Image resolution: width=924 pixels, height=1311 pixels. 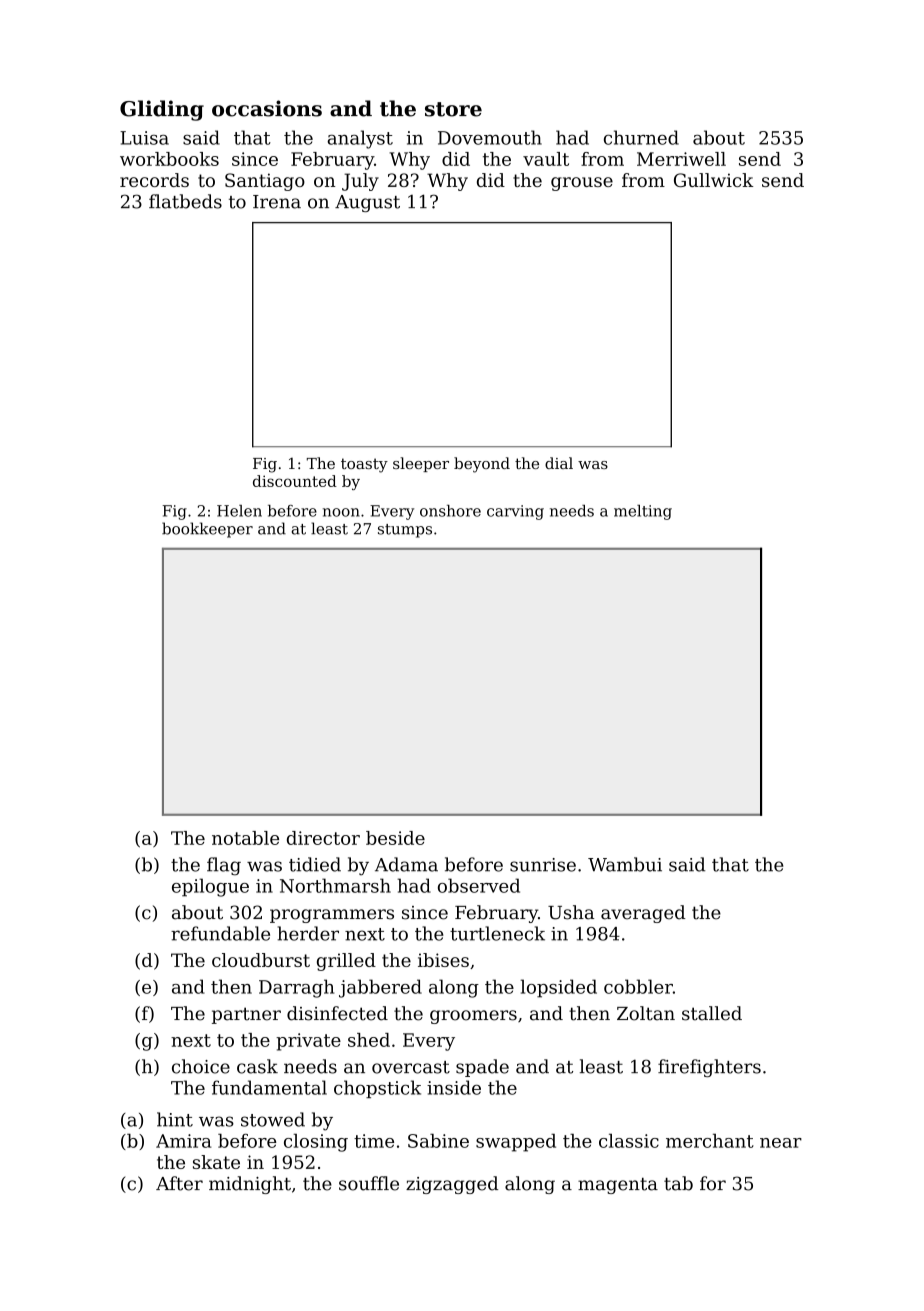 I want to click on magenta, so click(x=618, y=1186).
